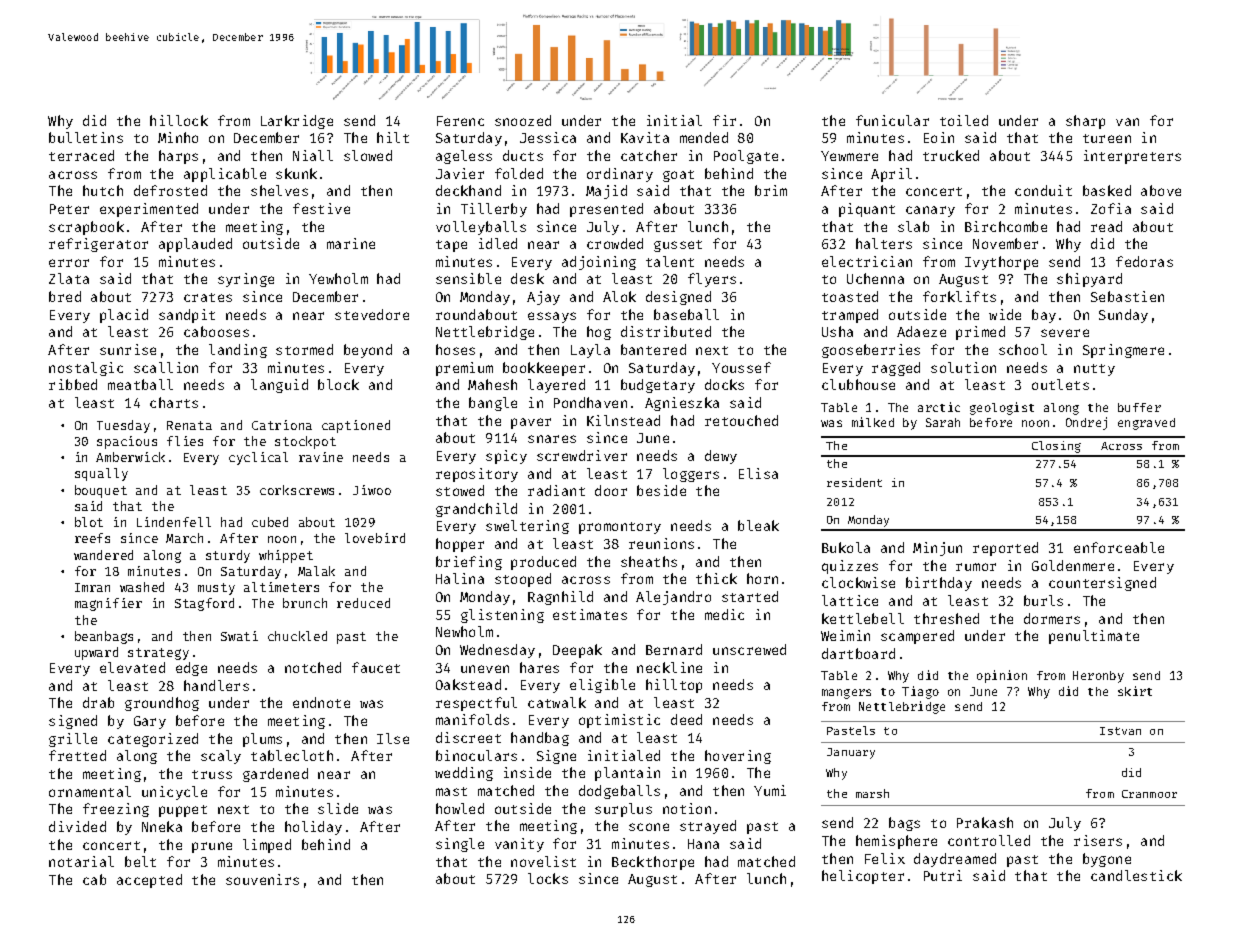 Image resolution: width=1233 pixels, height=952 pixels. Describe the element at coordinates (548, 878) in the screenshot. I see `locks` at that location.
